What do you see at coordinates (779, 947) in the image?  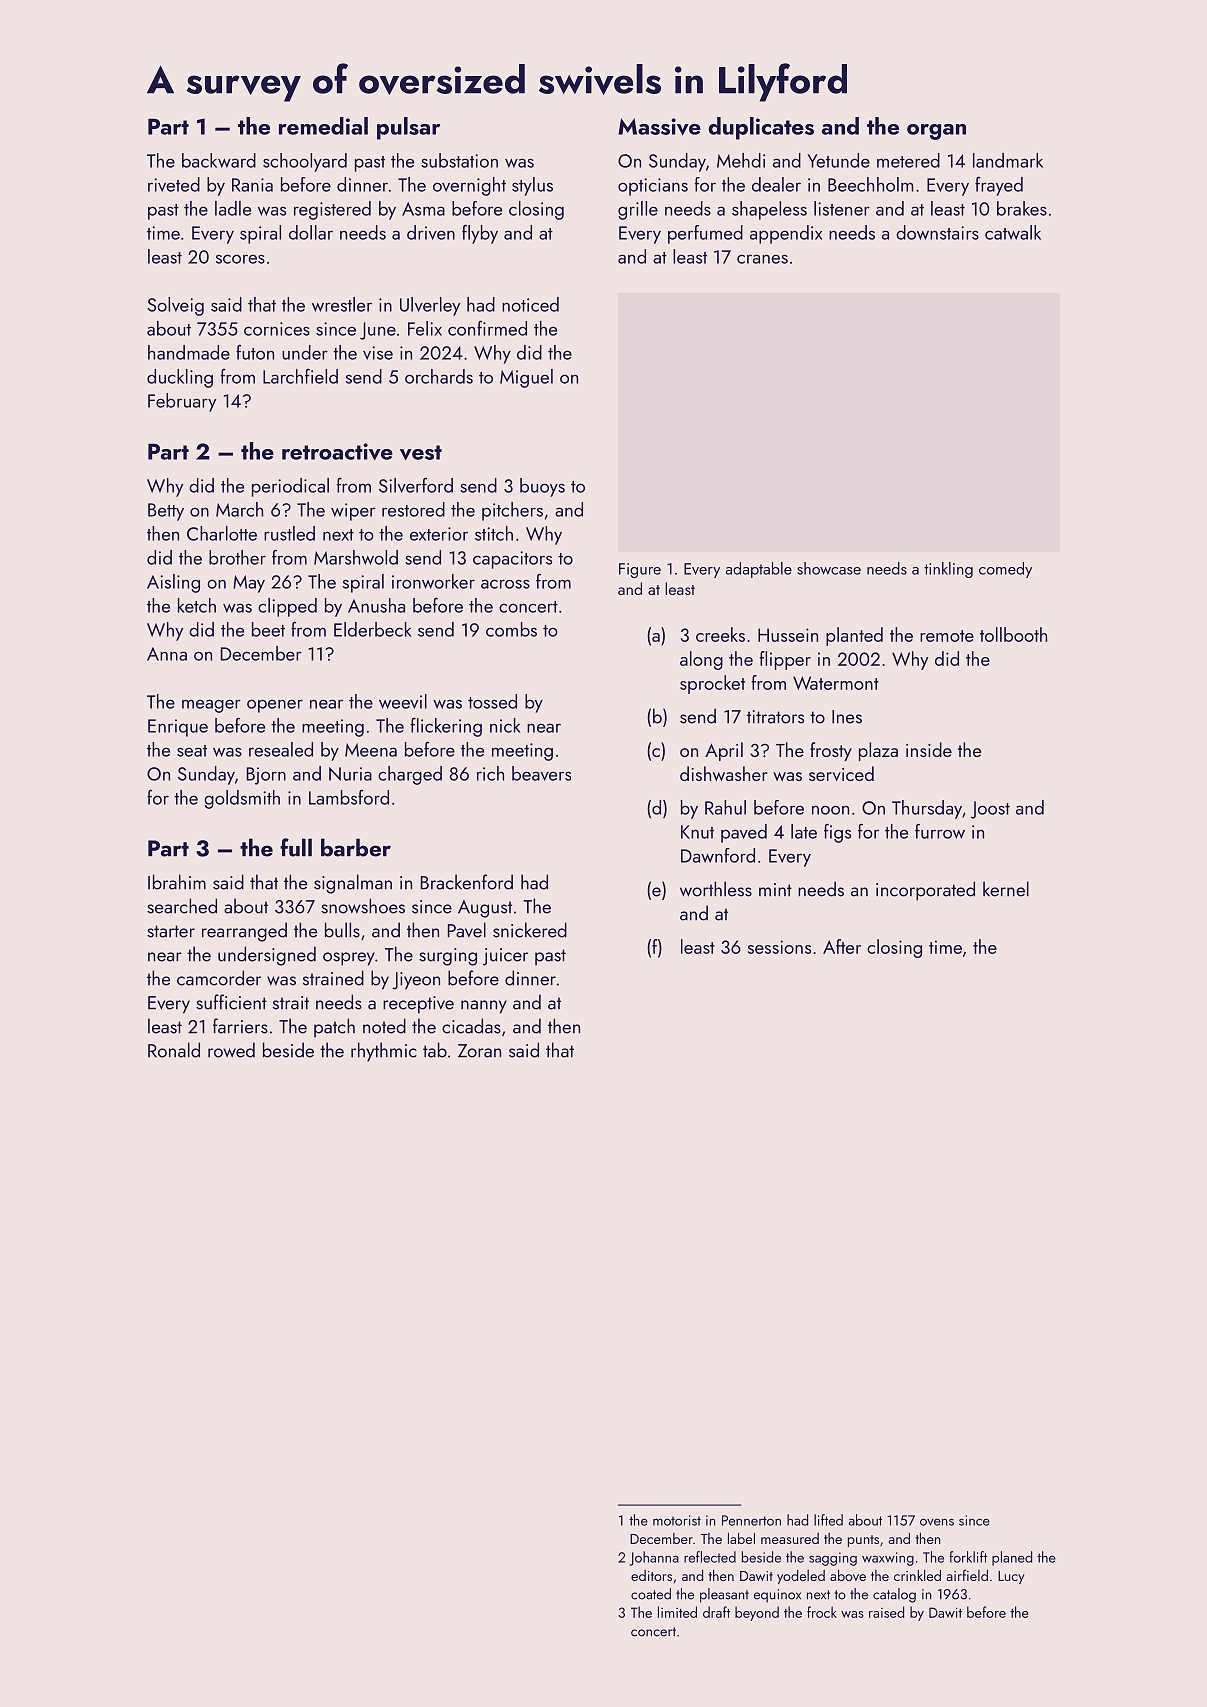 I see `sessions` at bounding box center [779, 947].
